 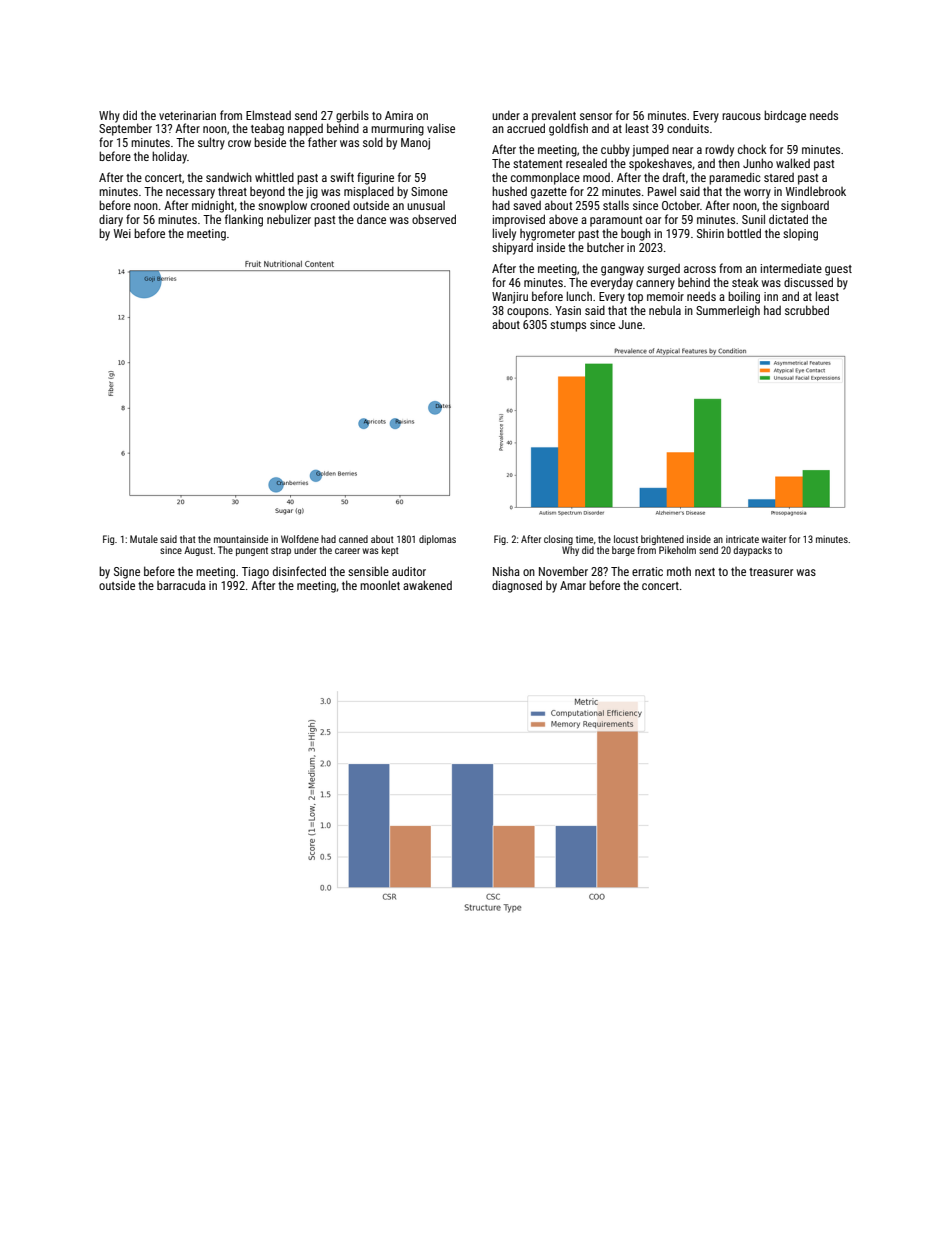 I want to click on barracuda, so click(x=181, y=585).
